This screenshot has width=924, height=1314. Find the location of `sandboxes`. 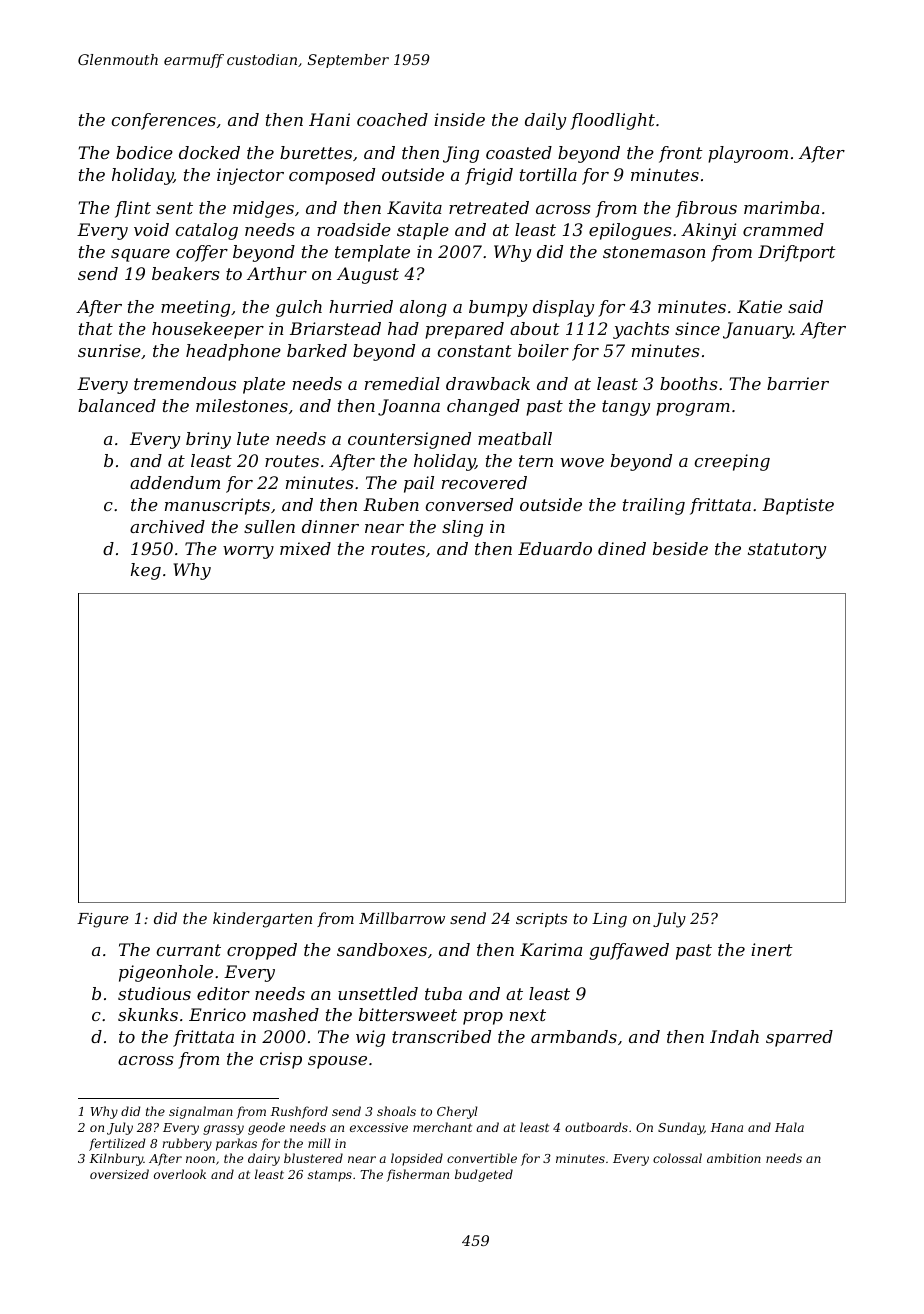

sandboxes is located at coordinates (382, 949).
